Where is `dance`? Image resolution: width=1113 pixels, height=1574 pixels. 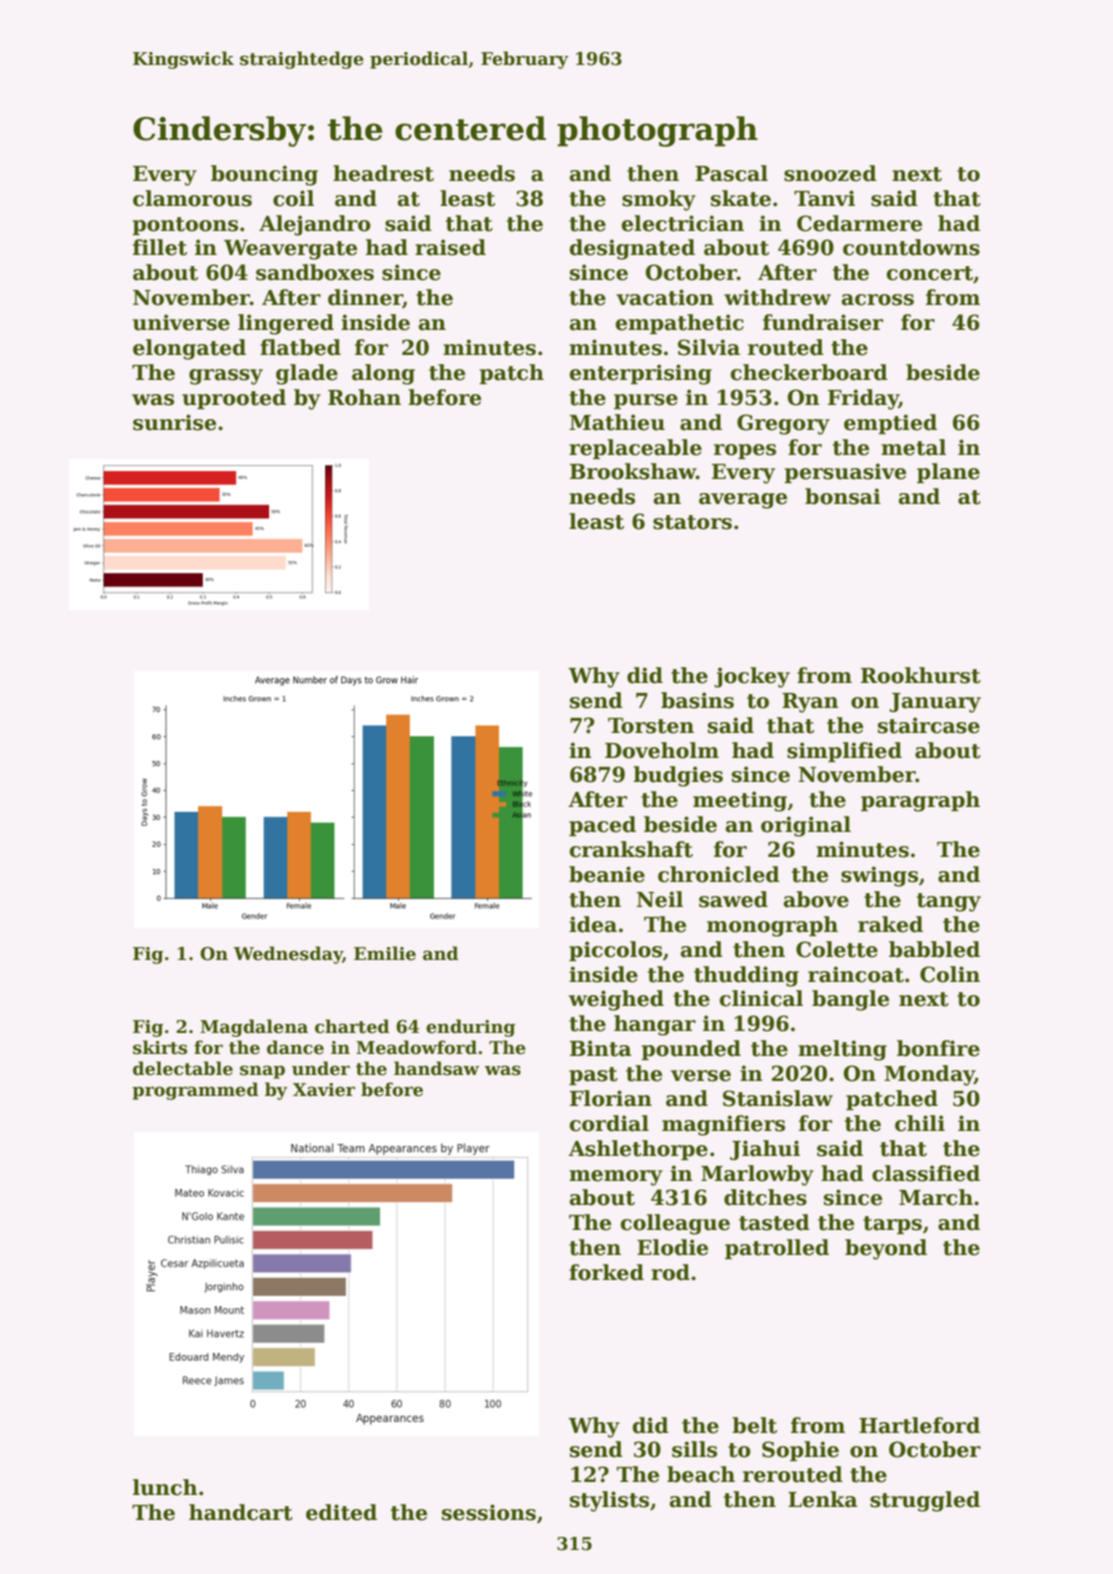 dance is located at coordinates (295, 1047).
